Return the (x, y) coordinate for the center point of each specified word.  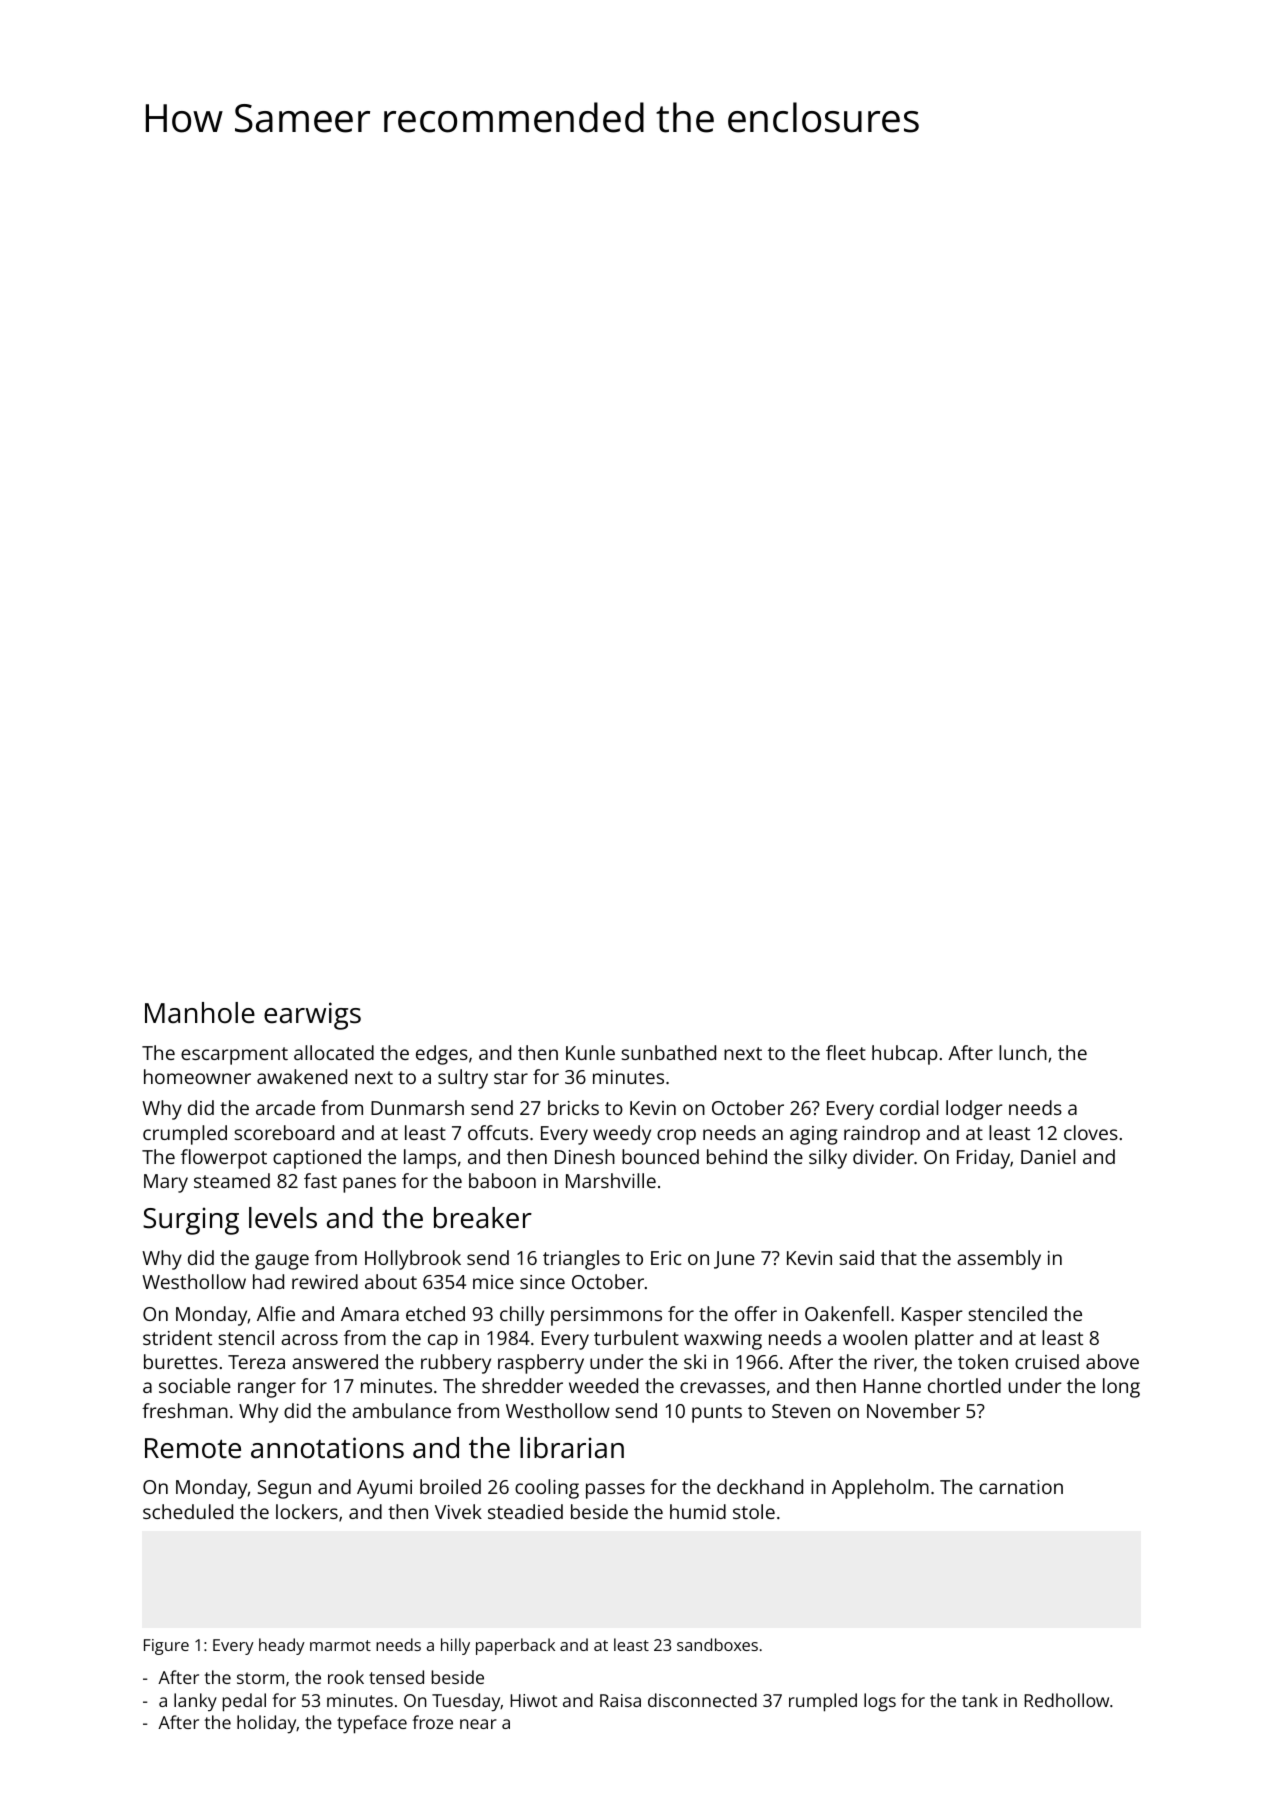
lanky (195, 1702)
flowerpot (224, 1159)
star (511, 1077)
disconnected (702, 1700)
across (309, 1339)
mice (493, 1282)
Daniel (1048, 1156)
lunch (1023, 1052)
